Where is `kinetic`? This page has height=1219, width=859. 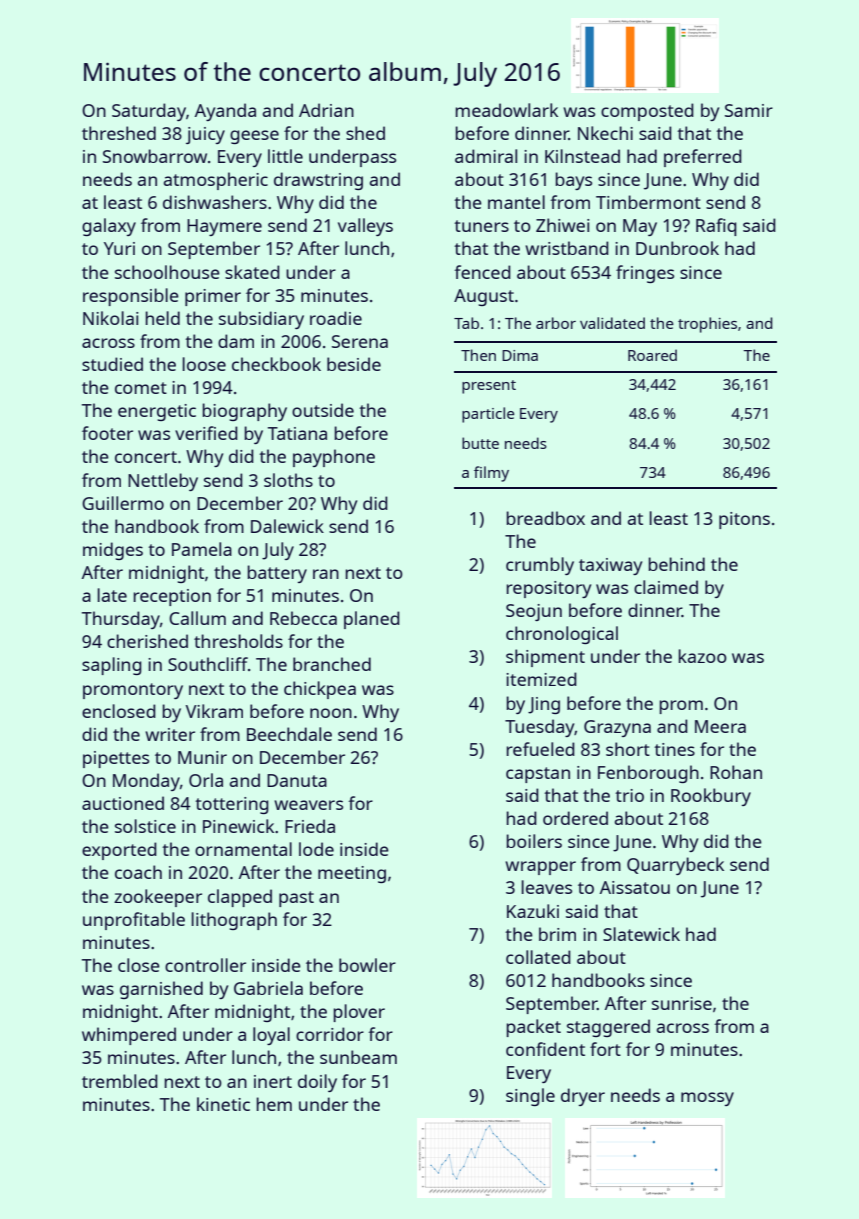
kinetic is located at coordinates (223, 1104).
